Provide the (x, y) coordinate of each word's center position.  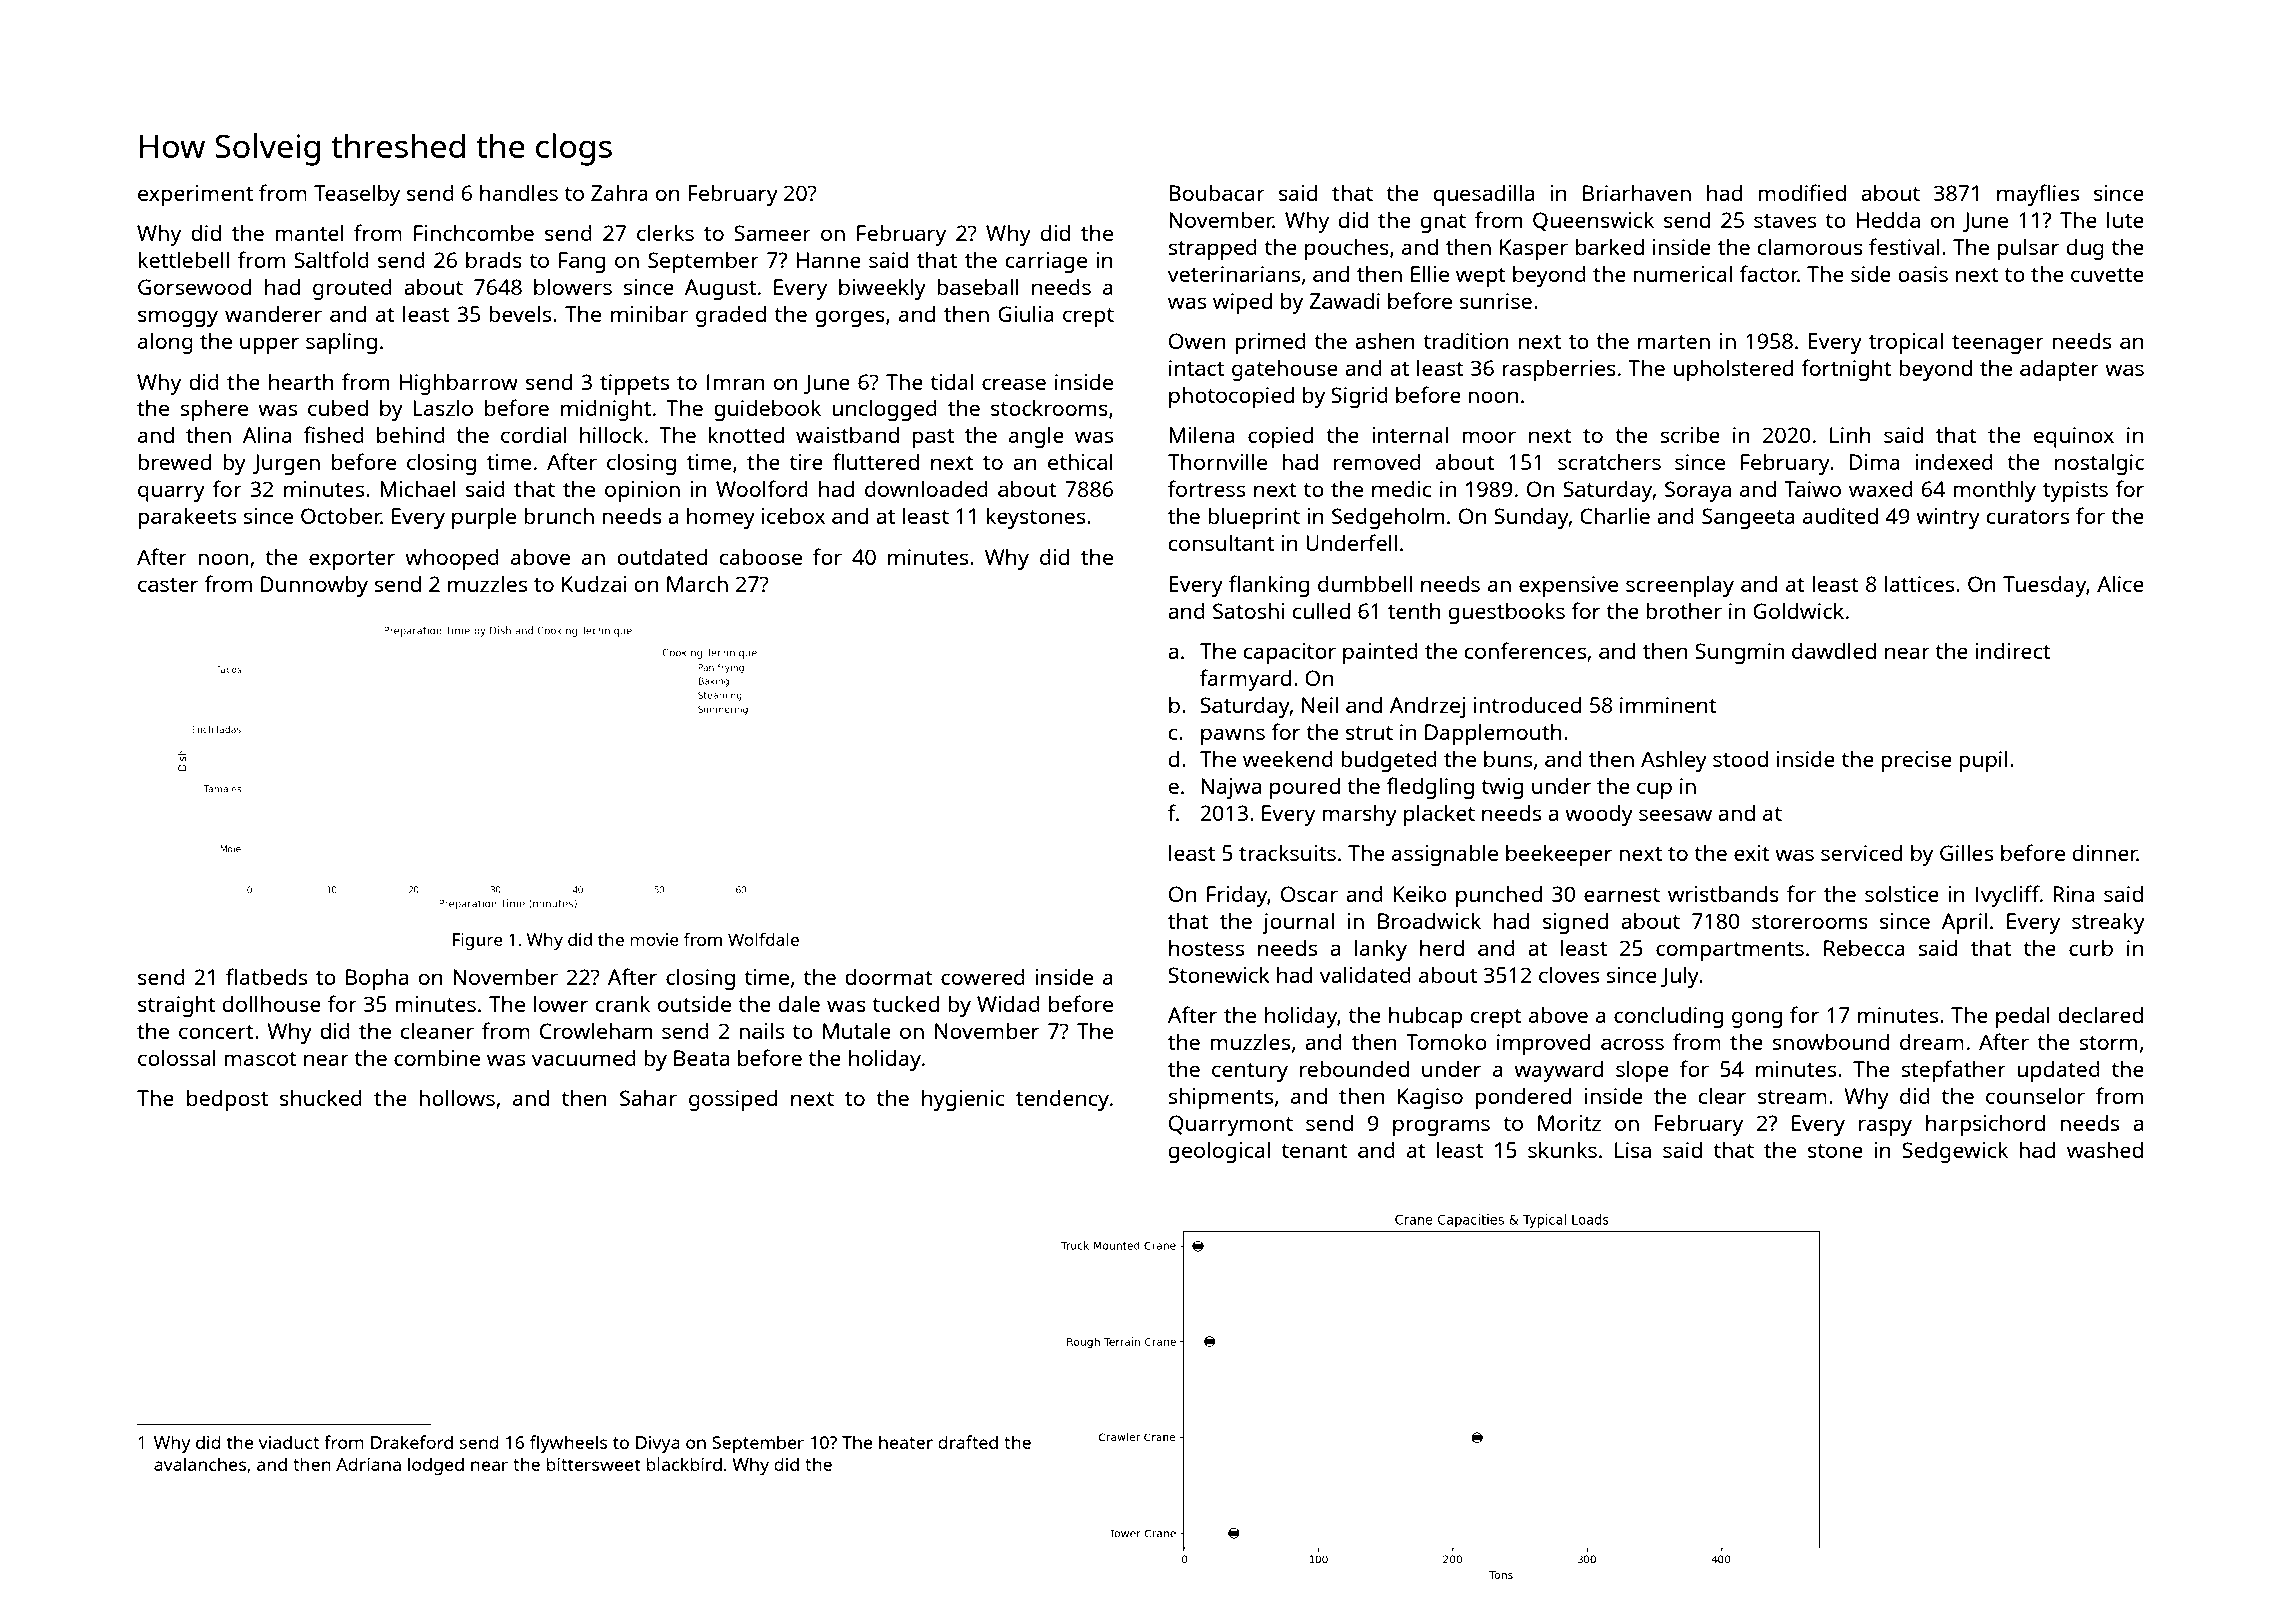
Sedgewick (1955, 1152)
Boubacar (1217, 193)
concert (216, 1032)
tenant (1314, 1151)
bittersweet (593, 1464)
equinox (2074, 437)
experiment (195, 195)
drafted (968, 1442)
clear (1722, 1095)
